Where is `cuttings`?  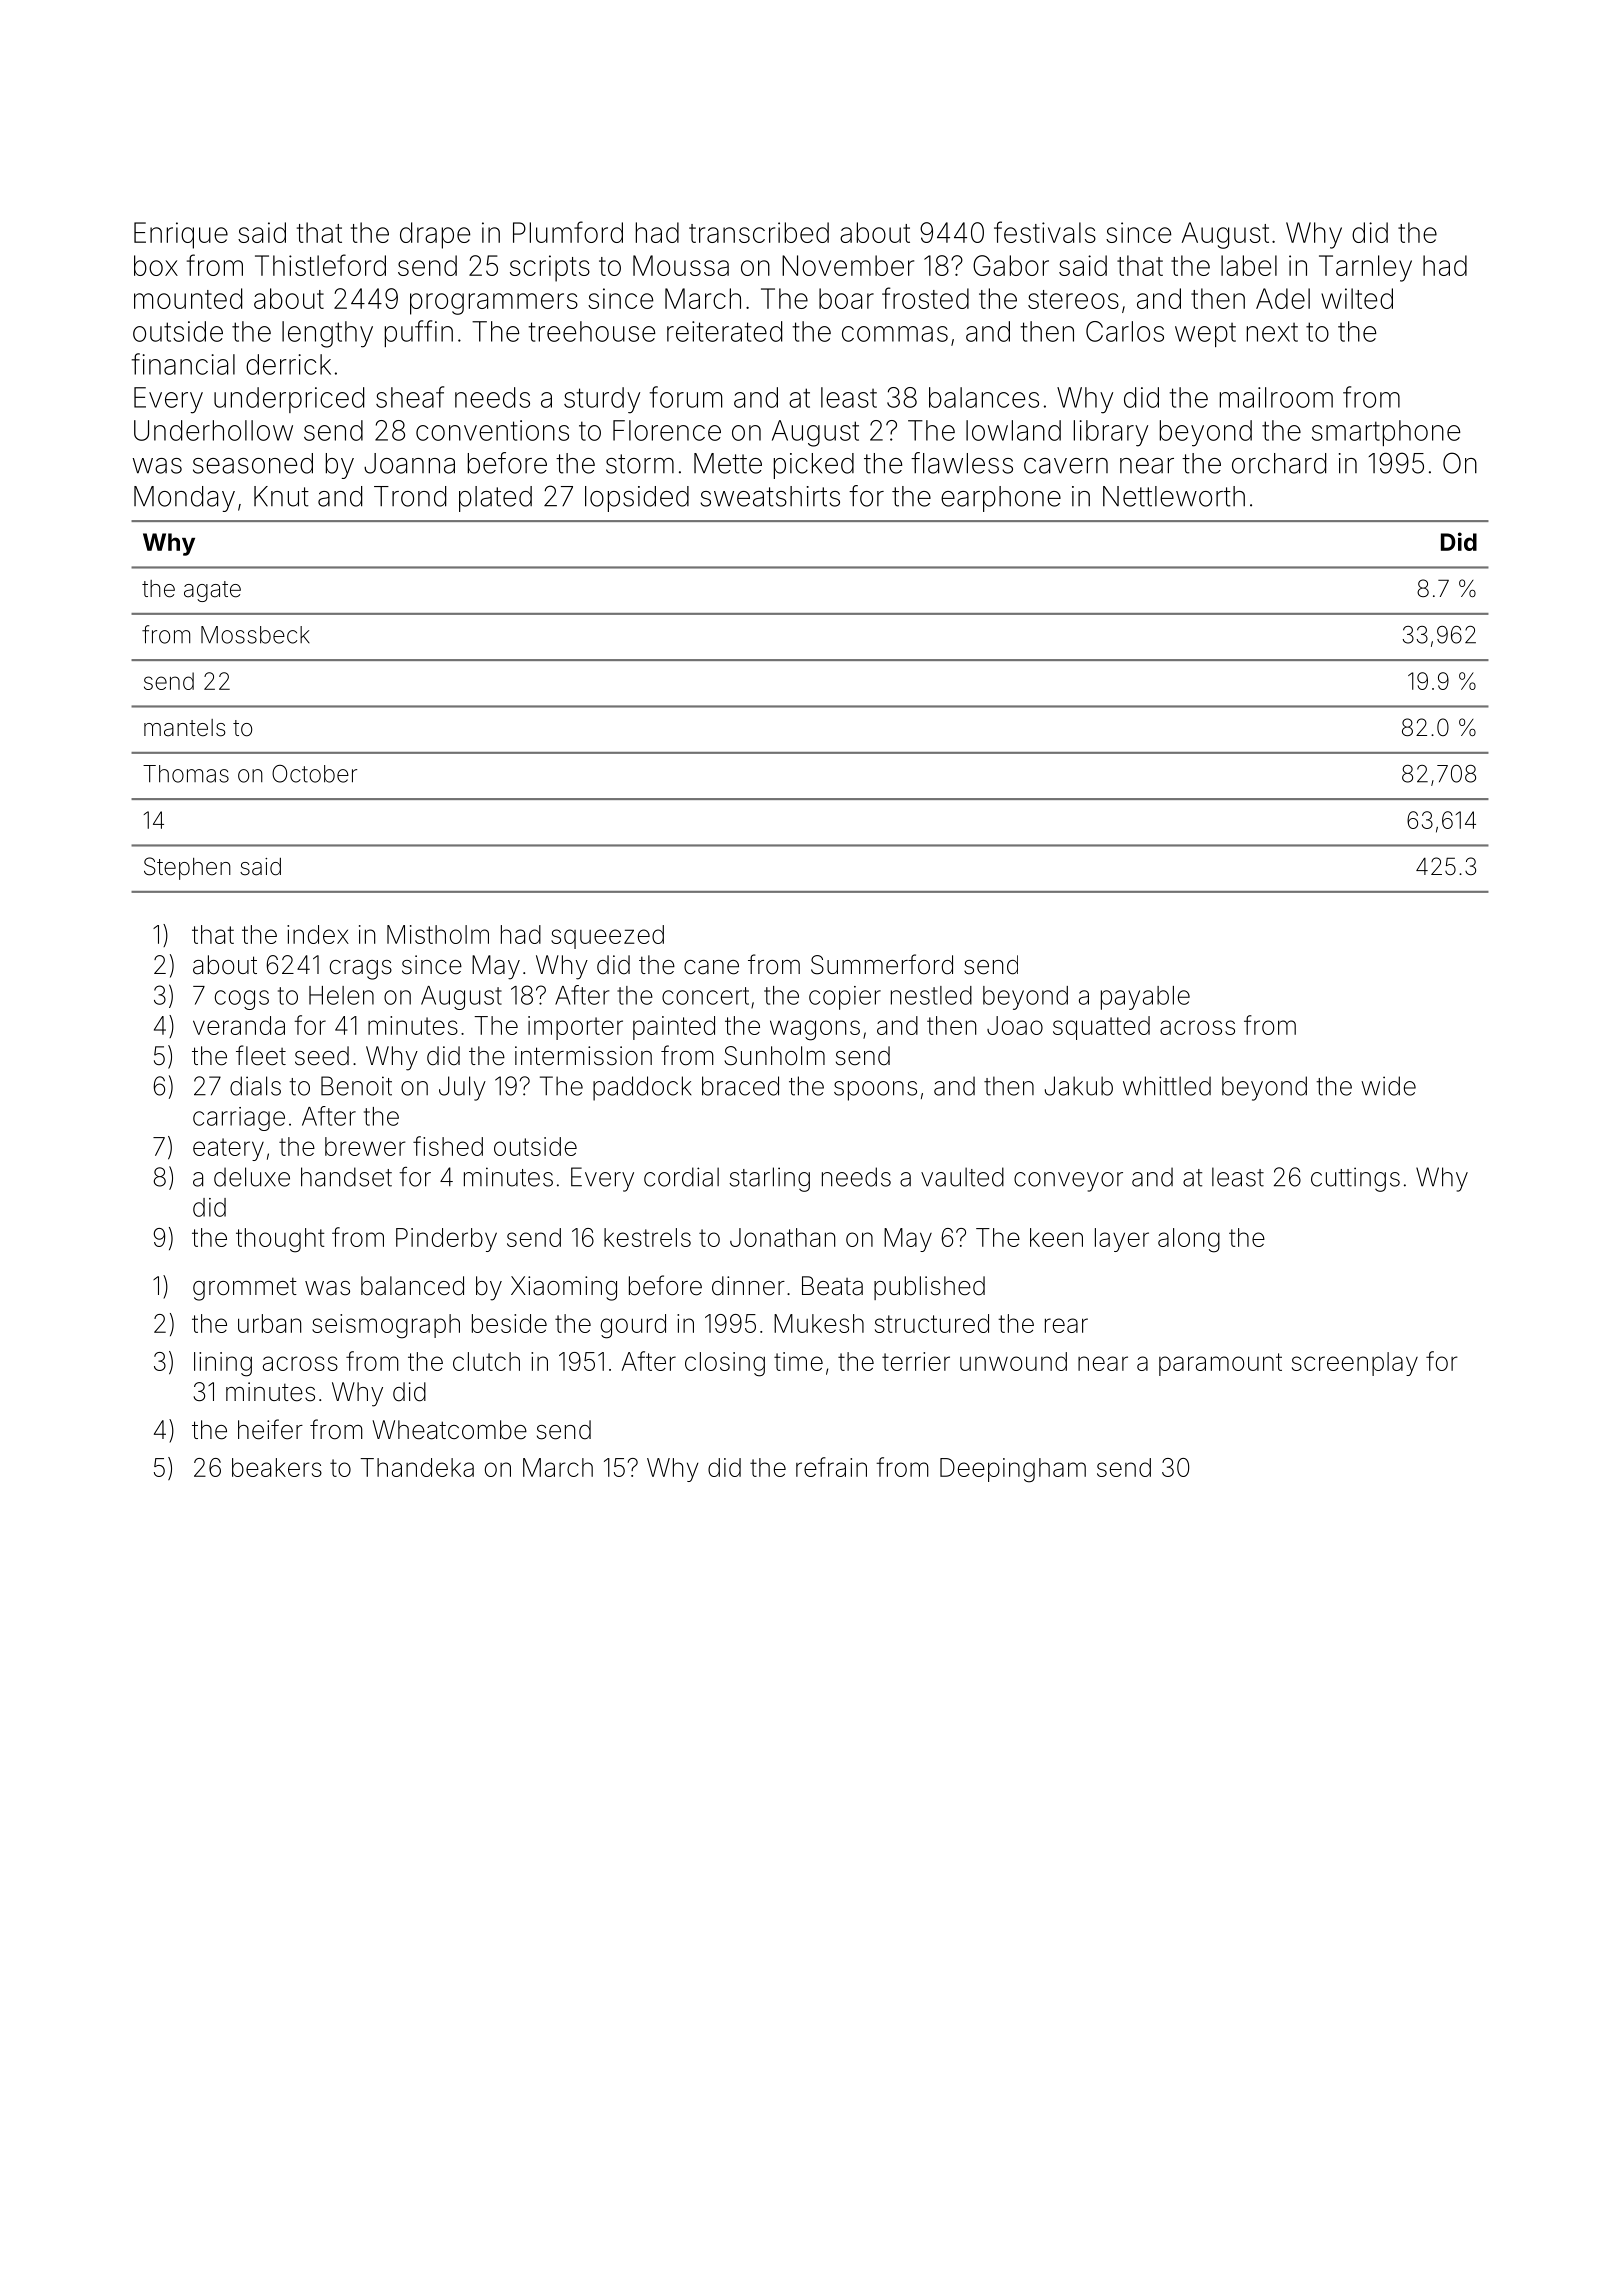
cuttings is located at coordinates (1355, 1179).
